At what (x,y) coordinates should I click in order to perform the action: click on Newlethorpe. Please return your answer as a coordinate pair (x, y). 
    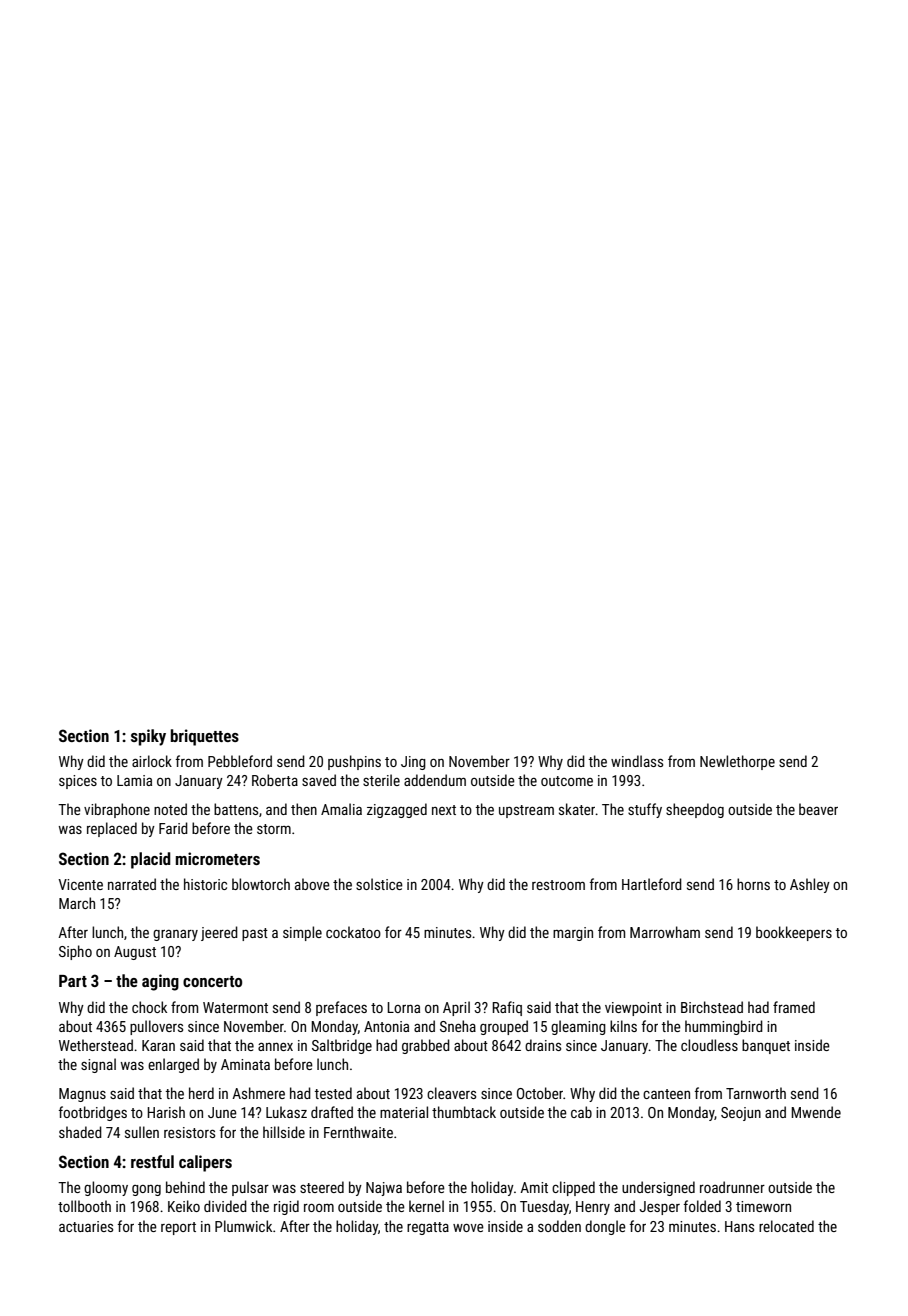
    Looking at the image, I should click on (737, 762).
